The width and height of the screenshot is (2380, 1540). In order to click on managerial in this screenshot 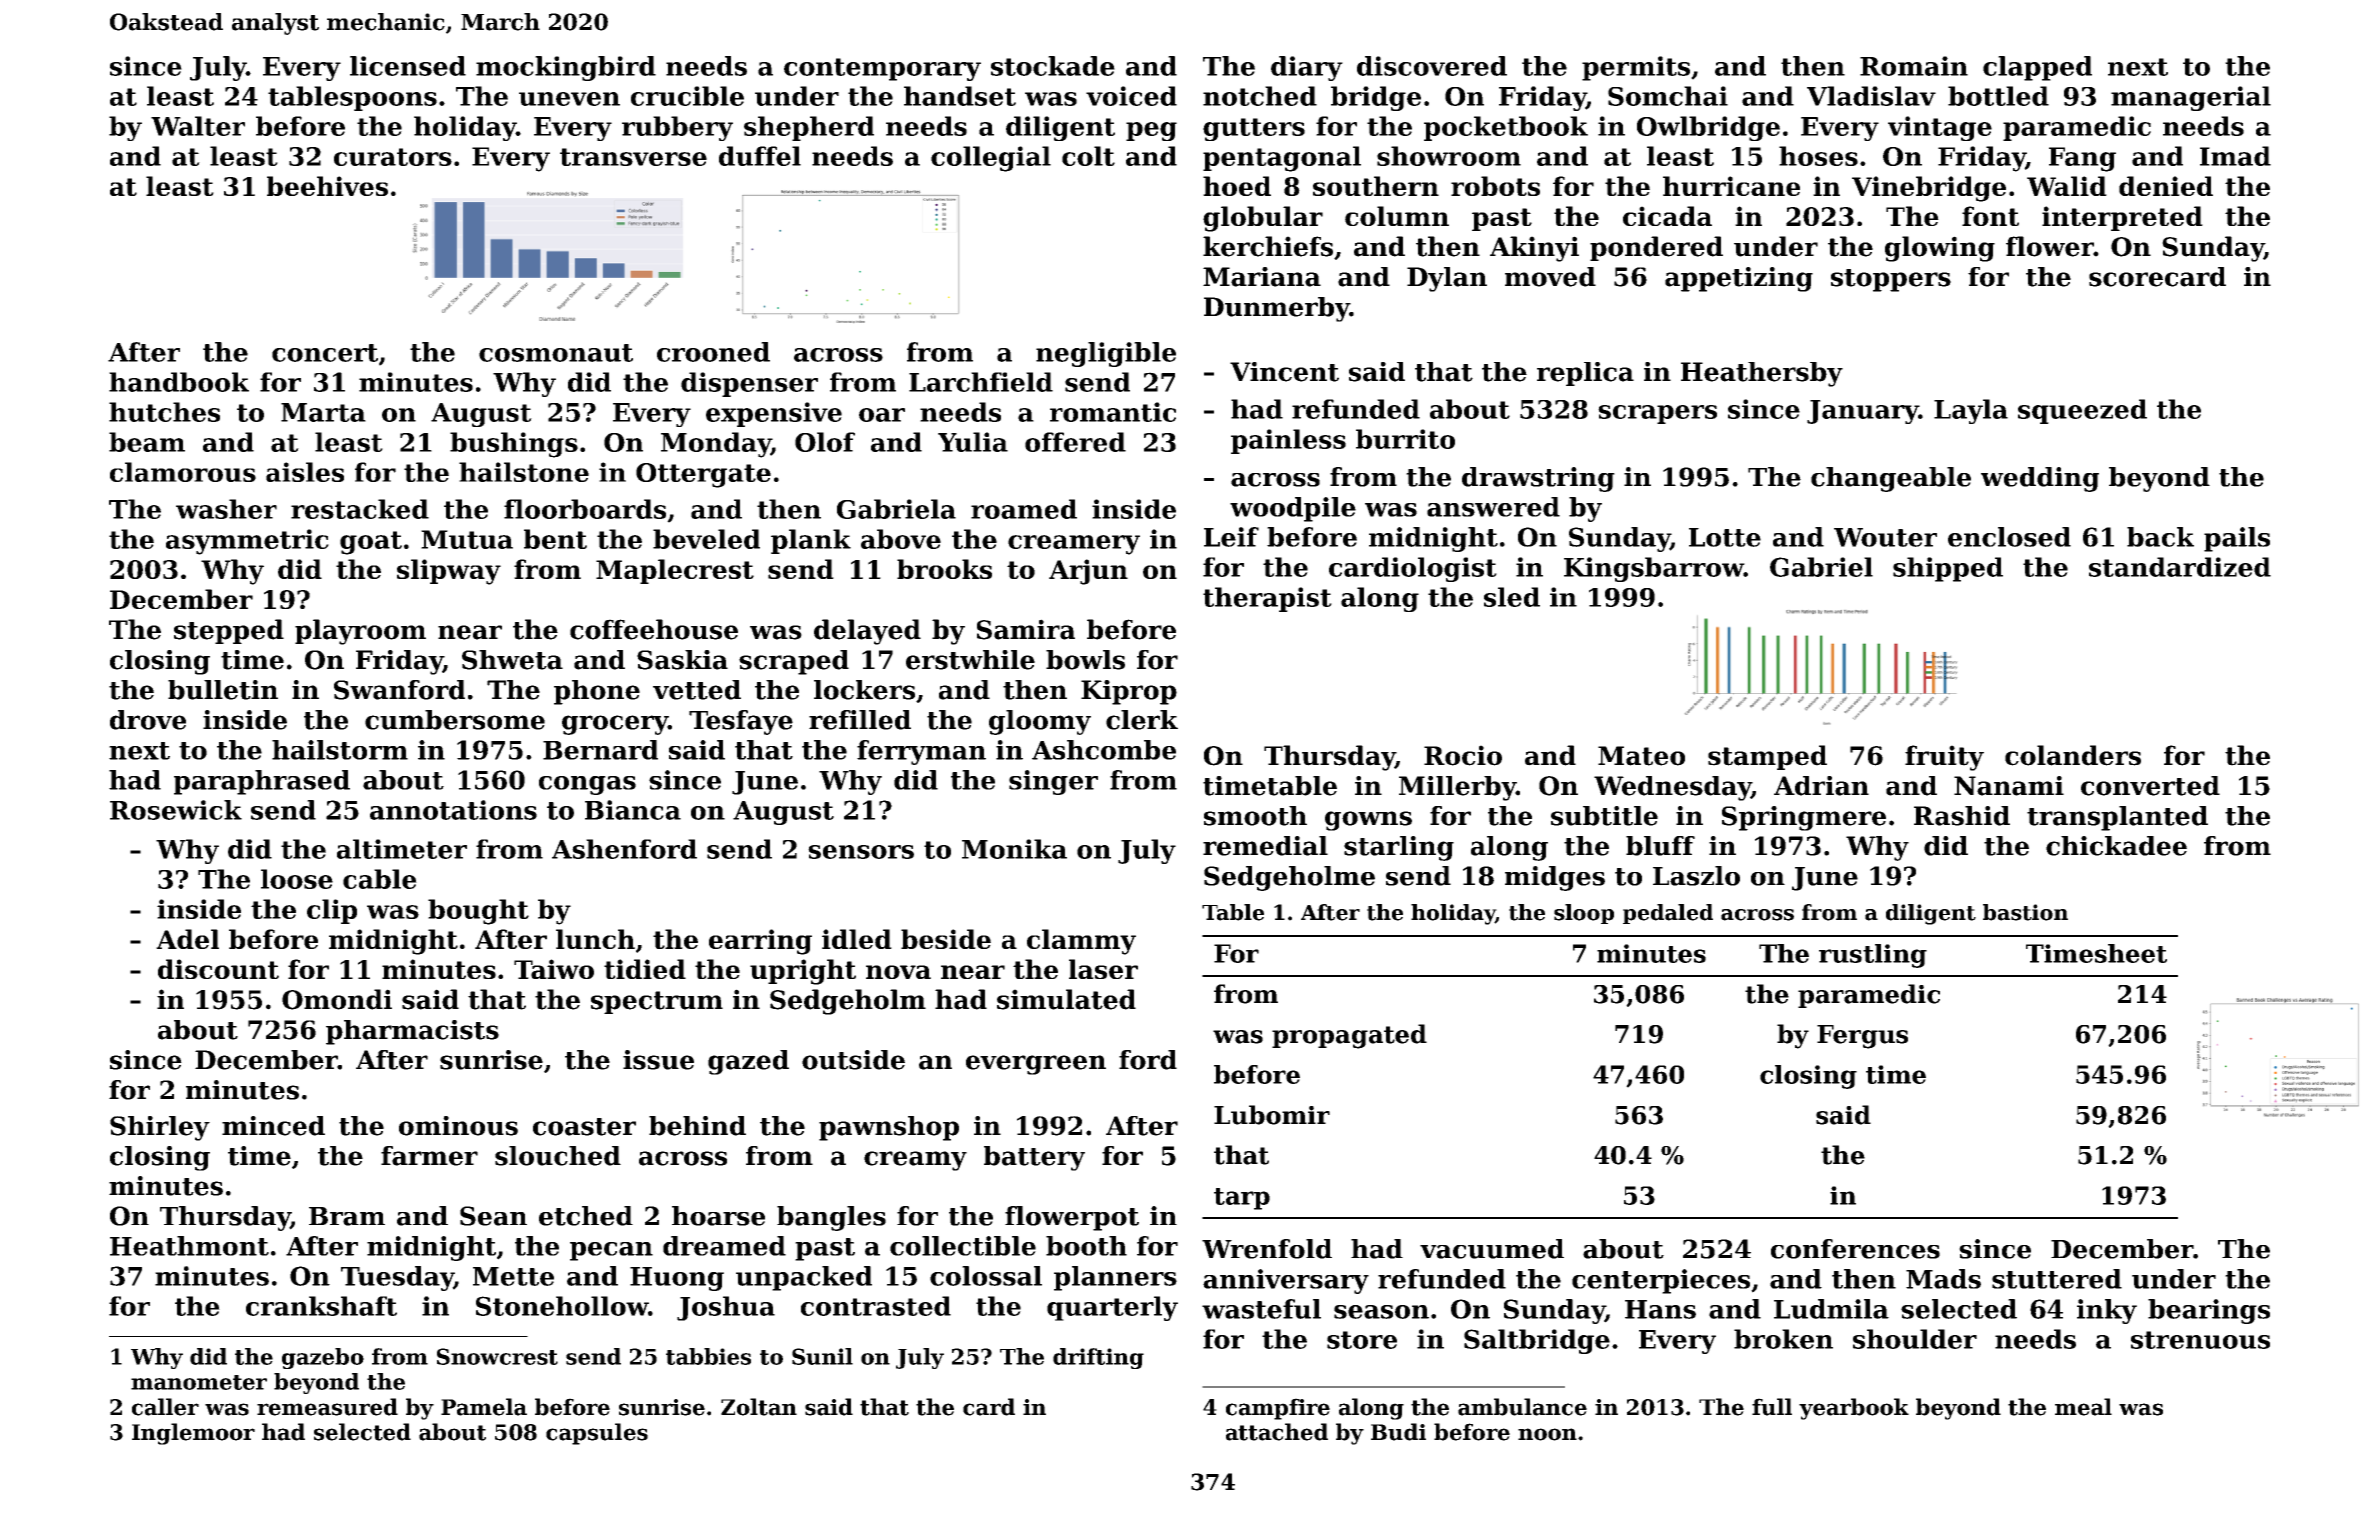, I will do `click(2191, 98)`.
